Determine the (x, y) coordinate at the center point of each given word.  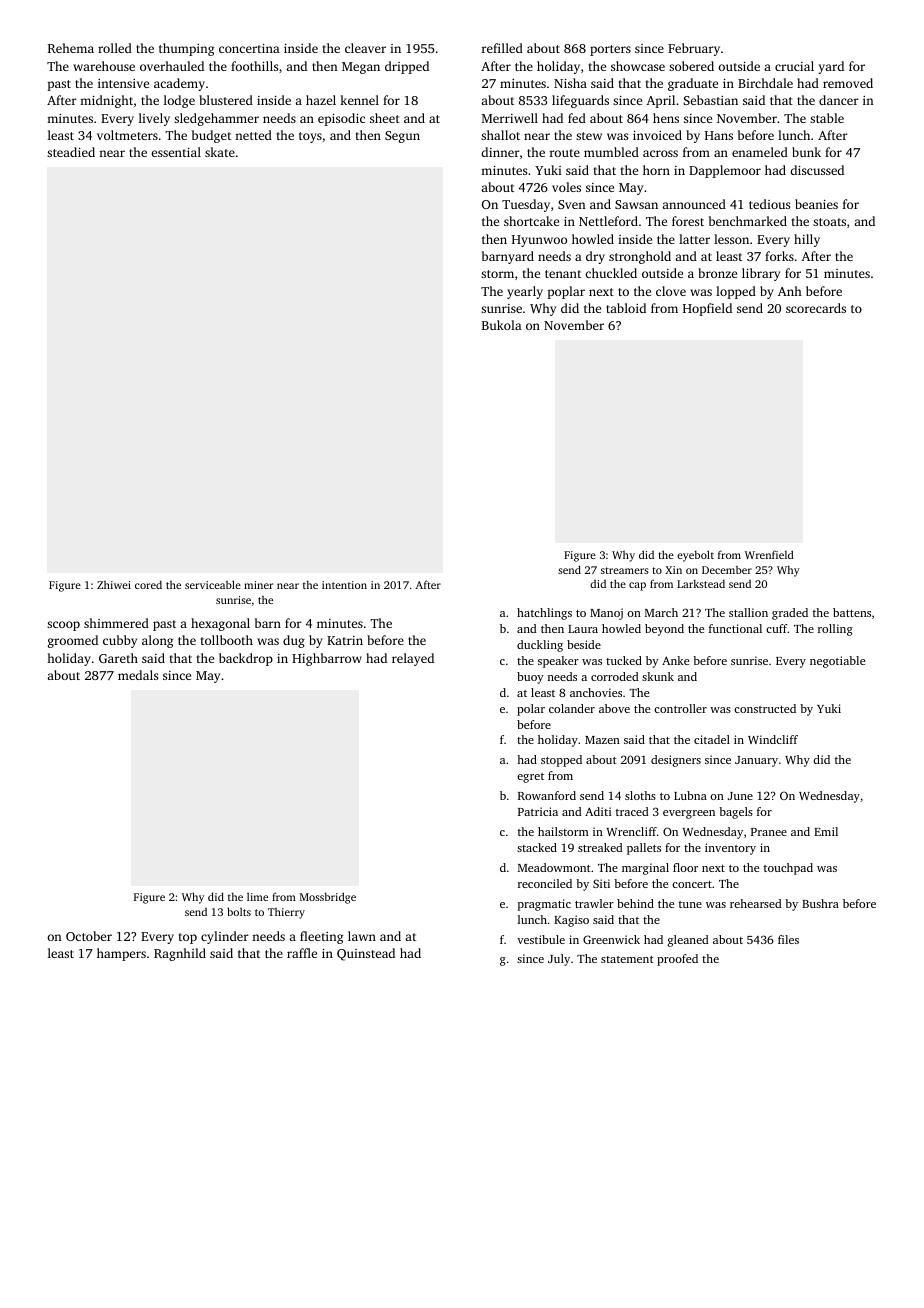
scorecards (816, 308)
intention (344, 585)
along (157, 641)
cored (148, 585)
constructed (765, 708)
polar (531, 710)
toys (310, 137)
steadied (71, 152)
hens (666, 118)
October (89, 936)
